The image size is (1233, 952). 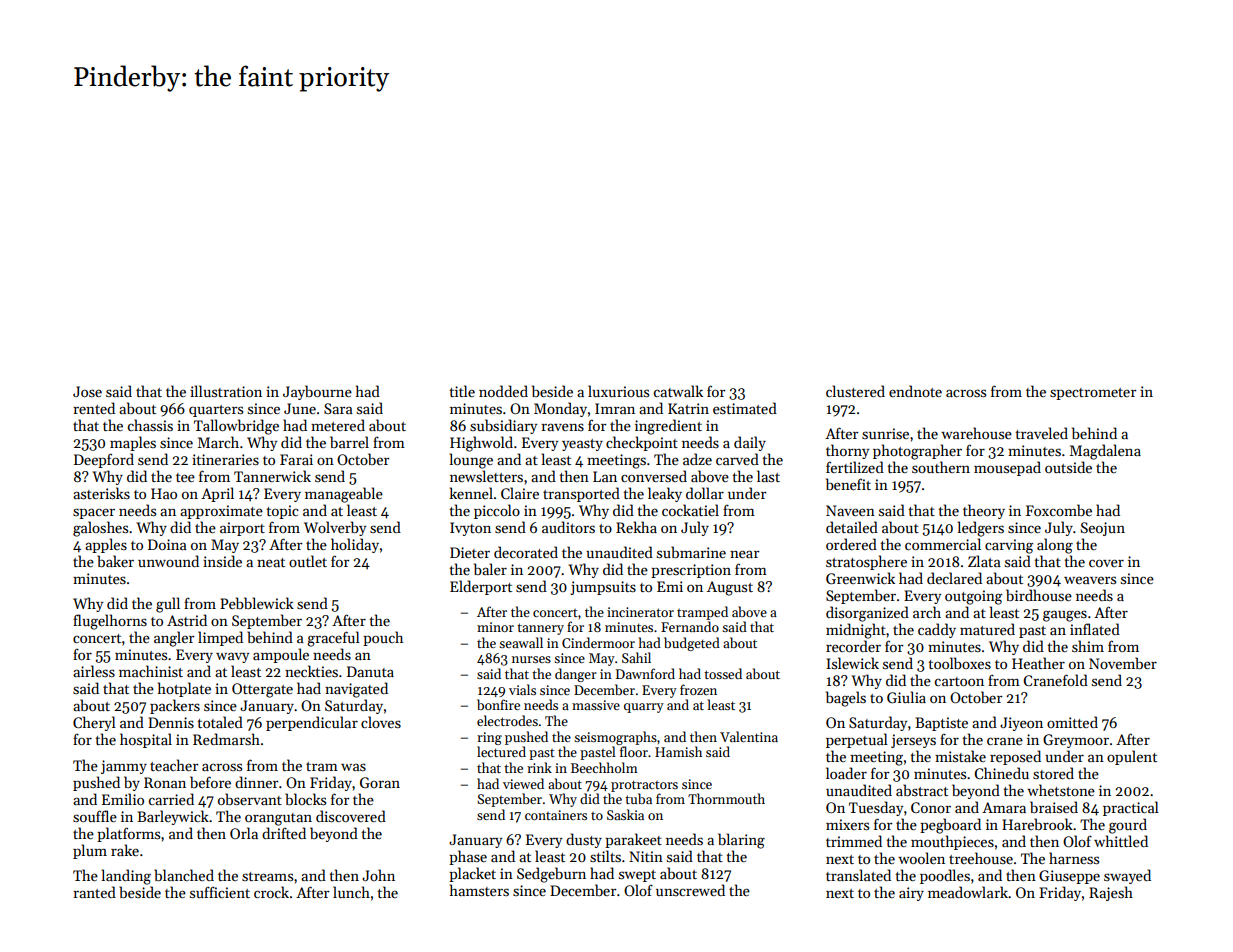 I want to click on Rekha, so click(x=636, y=527).
